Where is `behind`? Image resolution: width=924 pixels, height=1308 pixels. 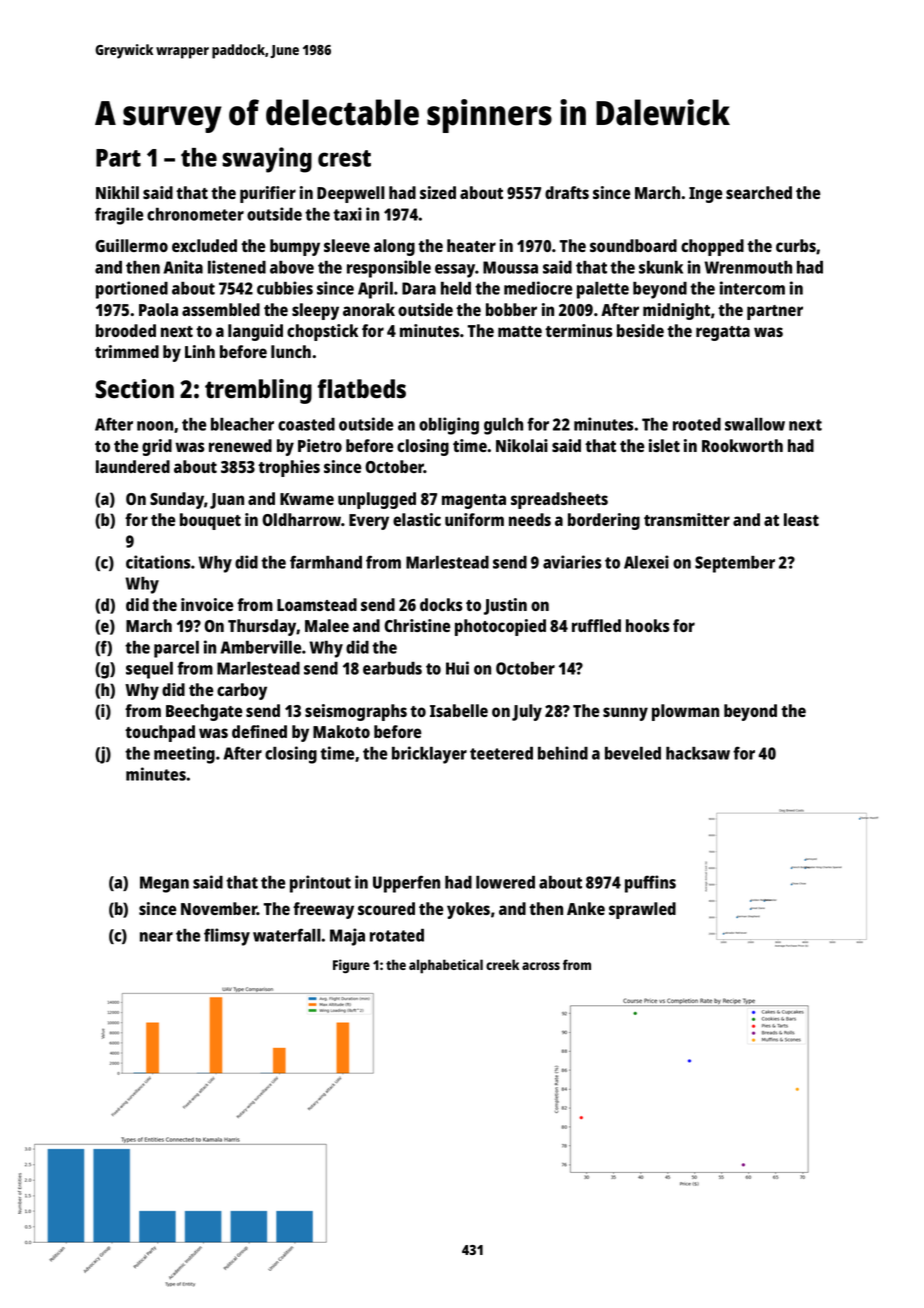
behind is located at coordinates (563, 753).
